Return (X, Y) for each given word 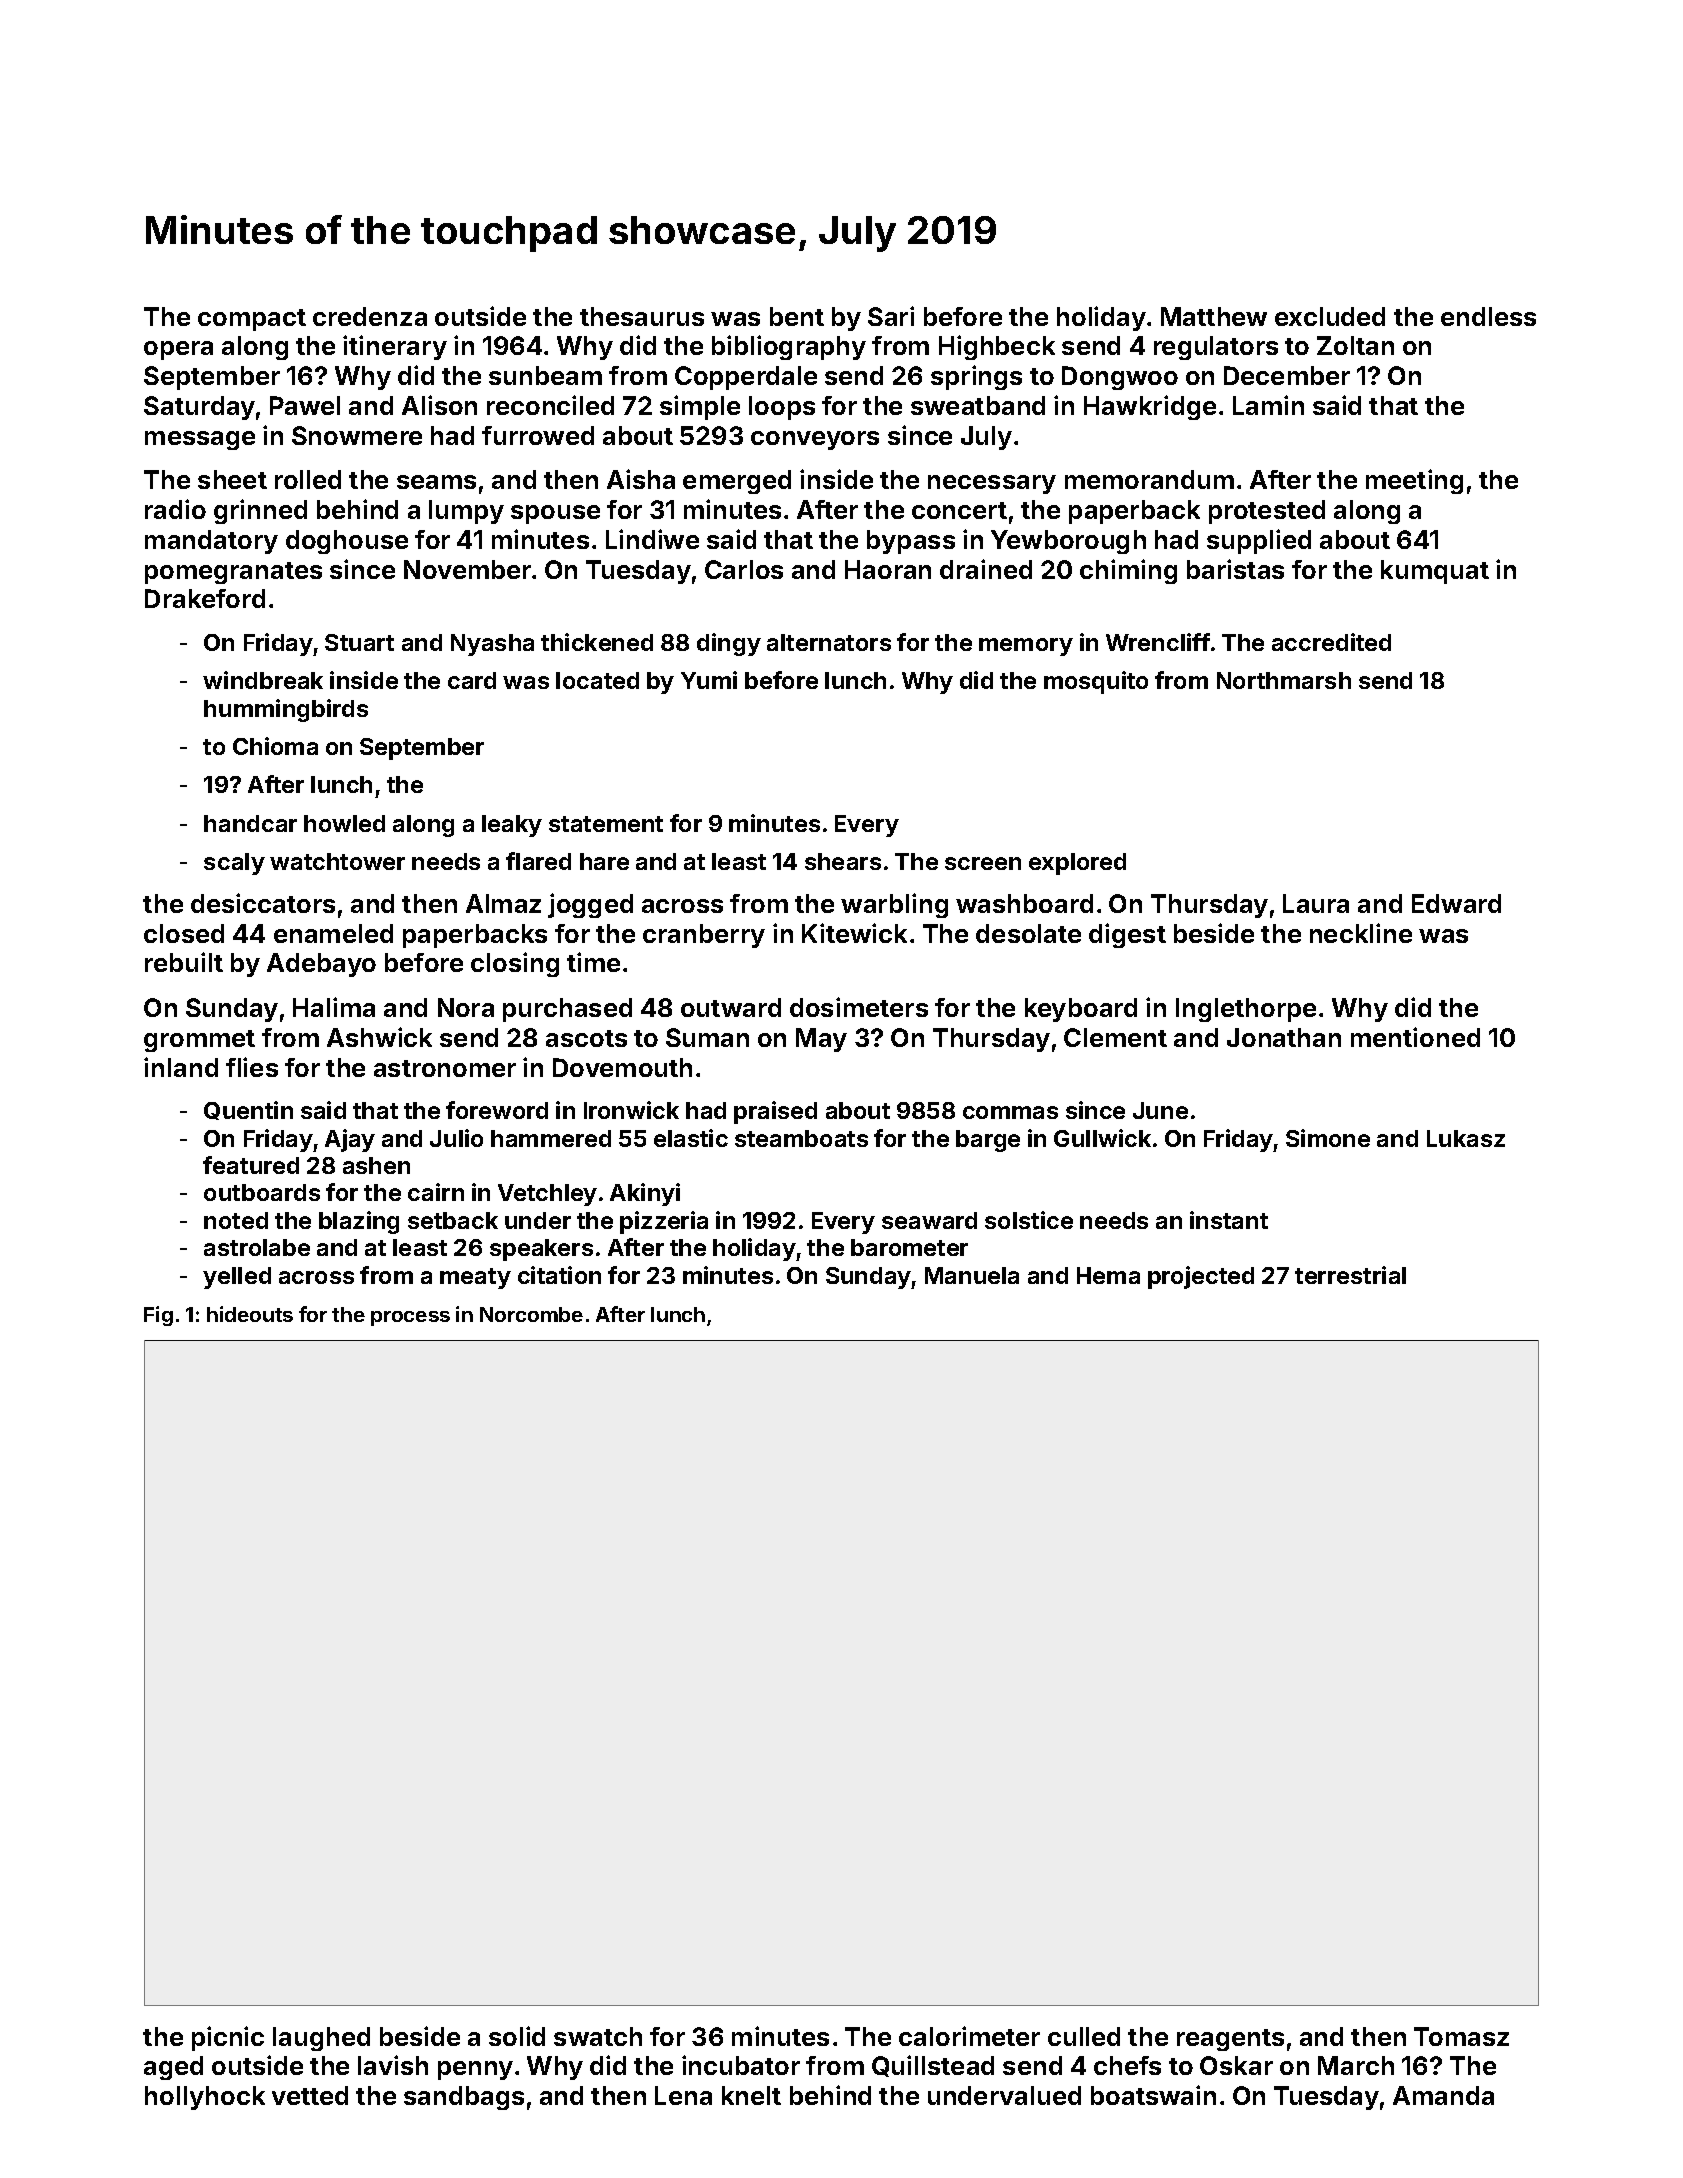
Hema (1108, 1275)
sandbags (464, 2098)
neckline (1361, 933)
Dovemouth (622, 1067)
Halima (334, 1007)
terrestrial (1350, 1275)
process (410, 1318)
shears (843, 861)
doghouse (347, 542)
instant (1229, 1220)
